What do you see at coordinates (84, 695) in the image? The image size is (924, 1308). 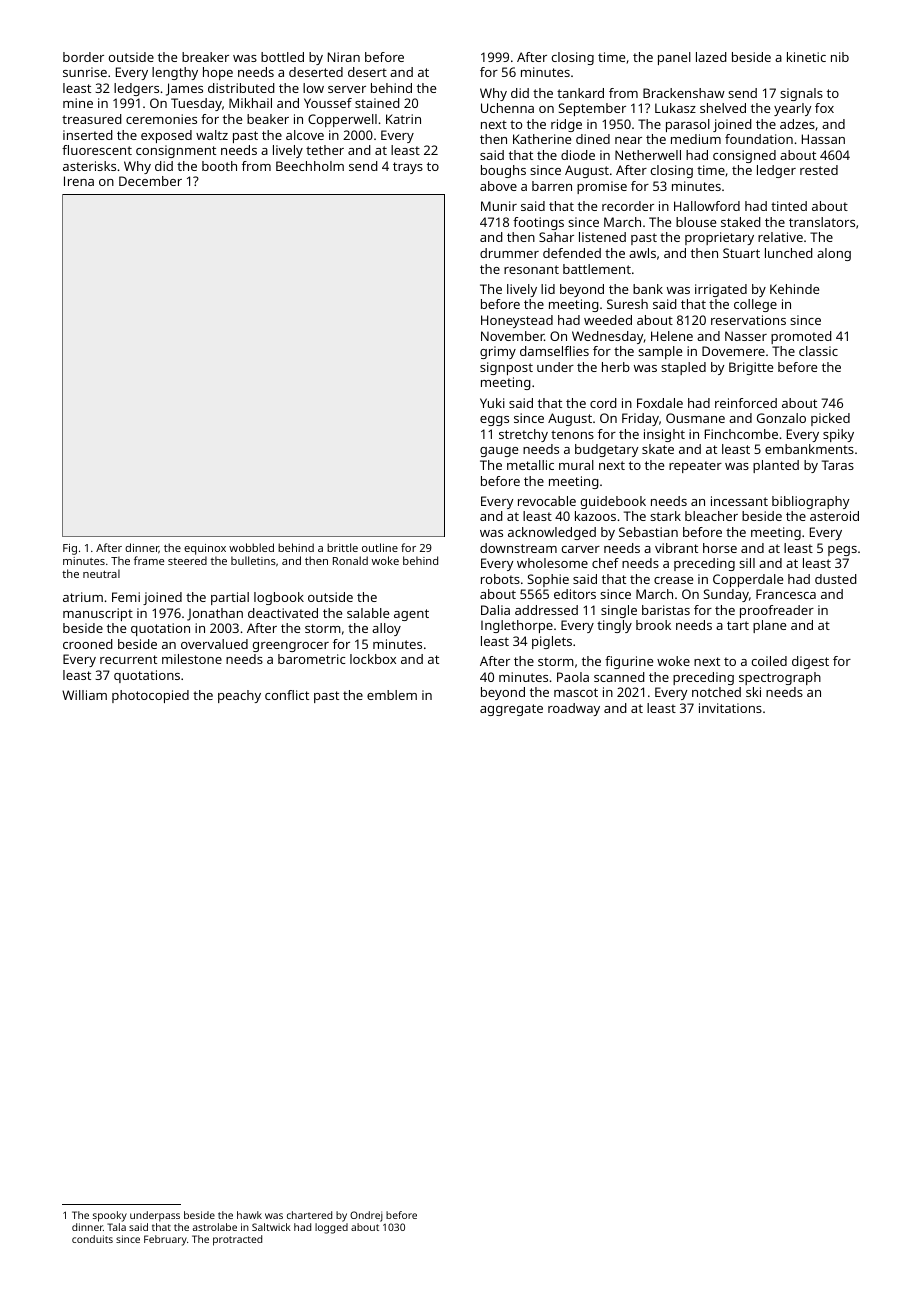 I see `William` at bounding box center [84, 695].
